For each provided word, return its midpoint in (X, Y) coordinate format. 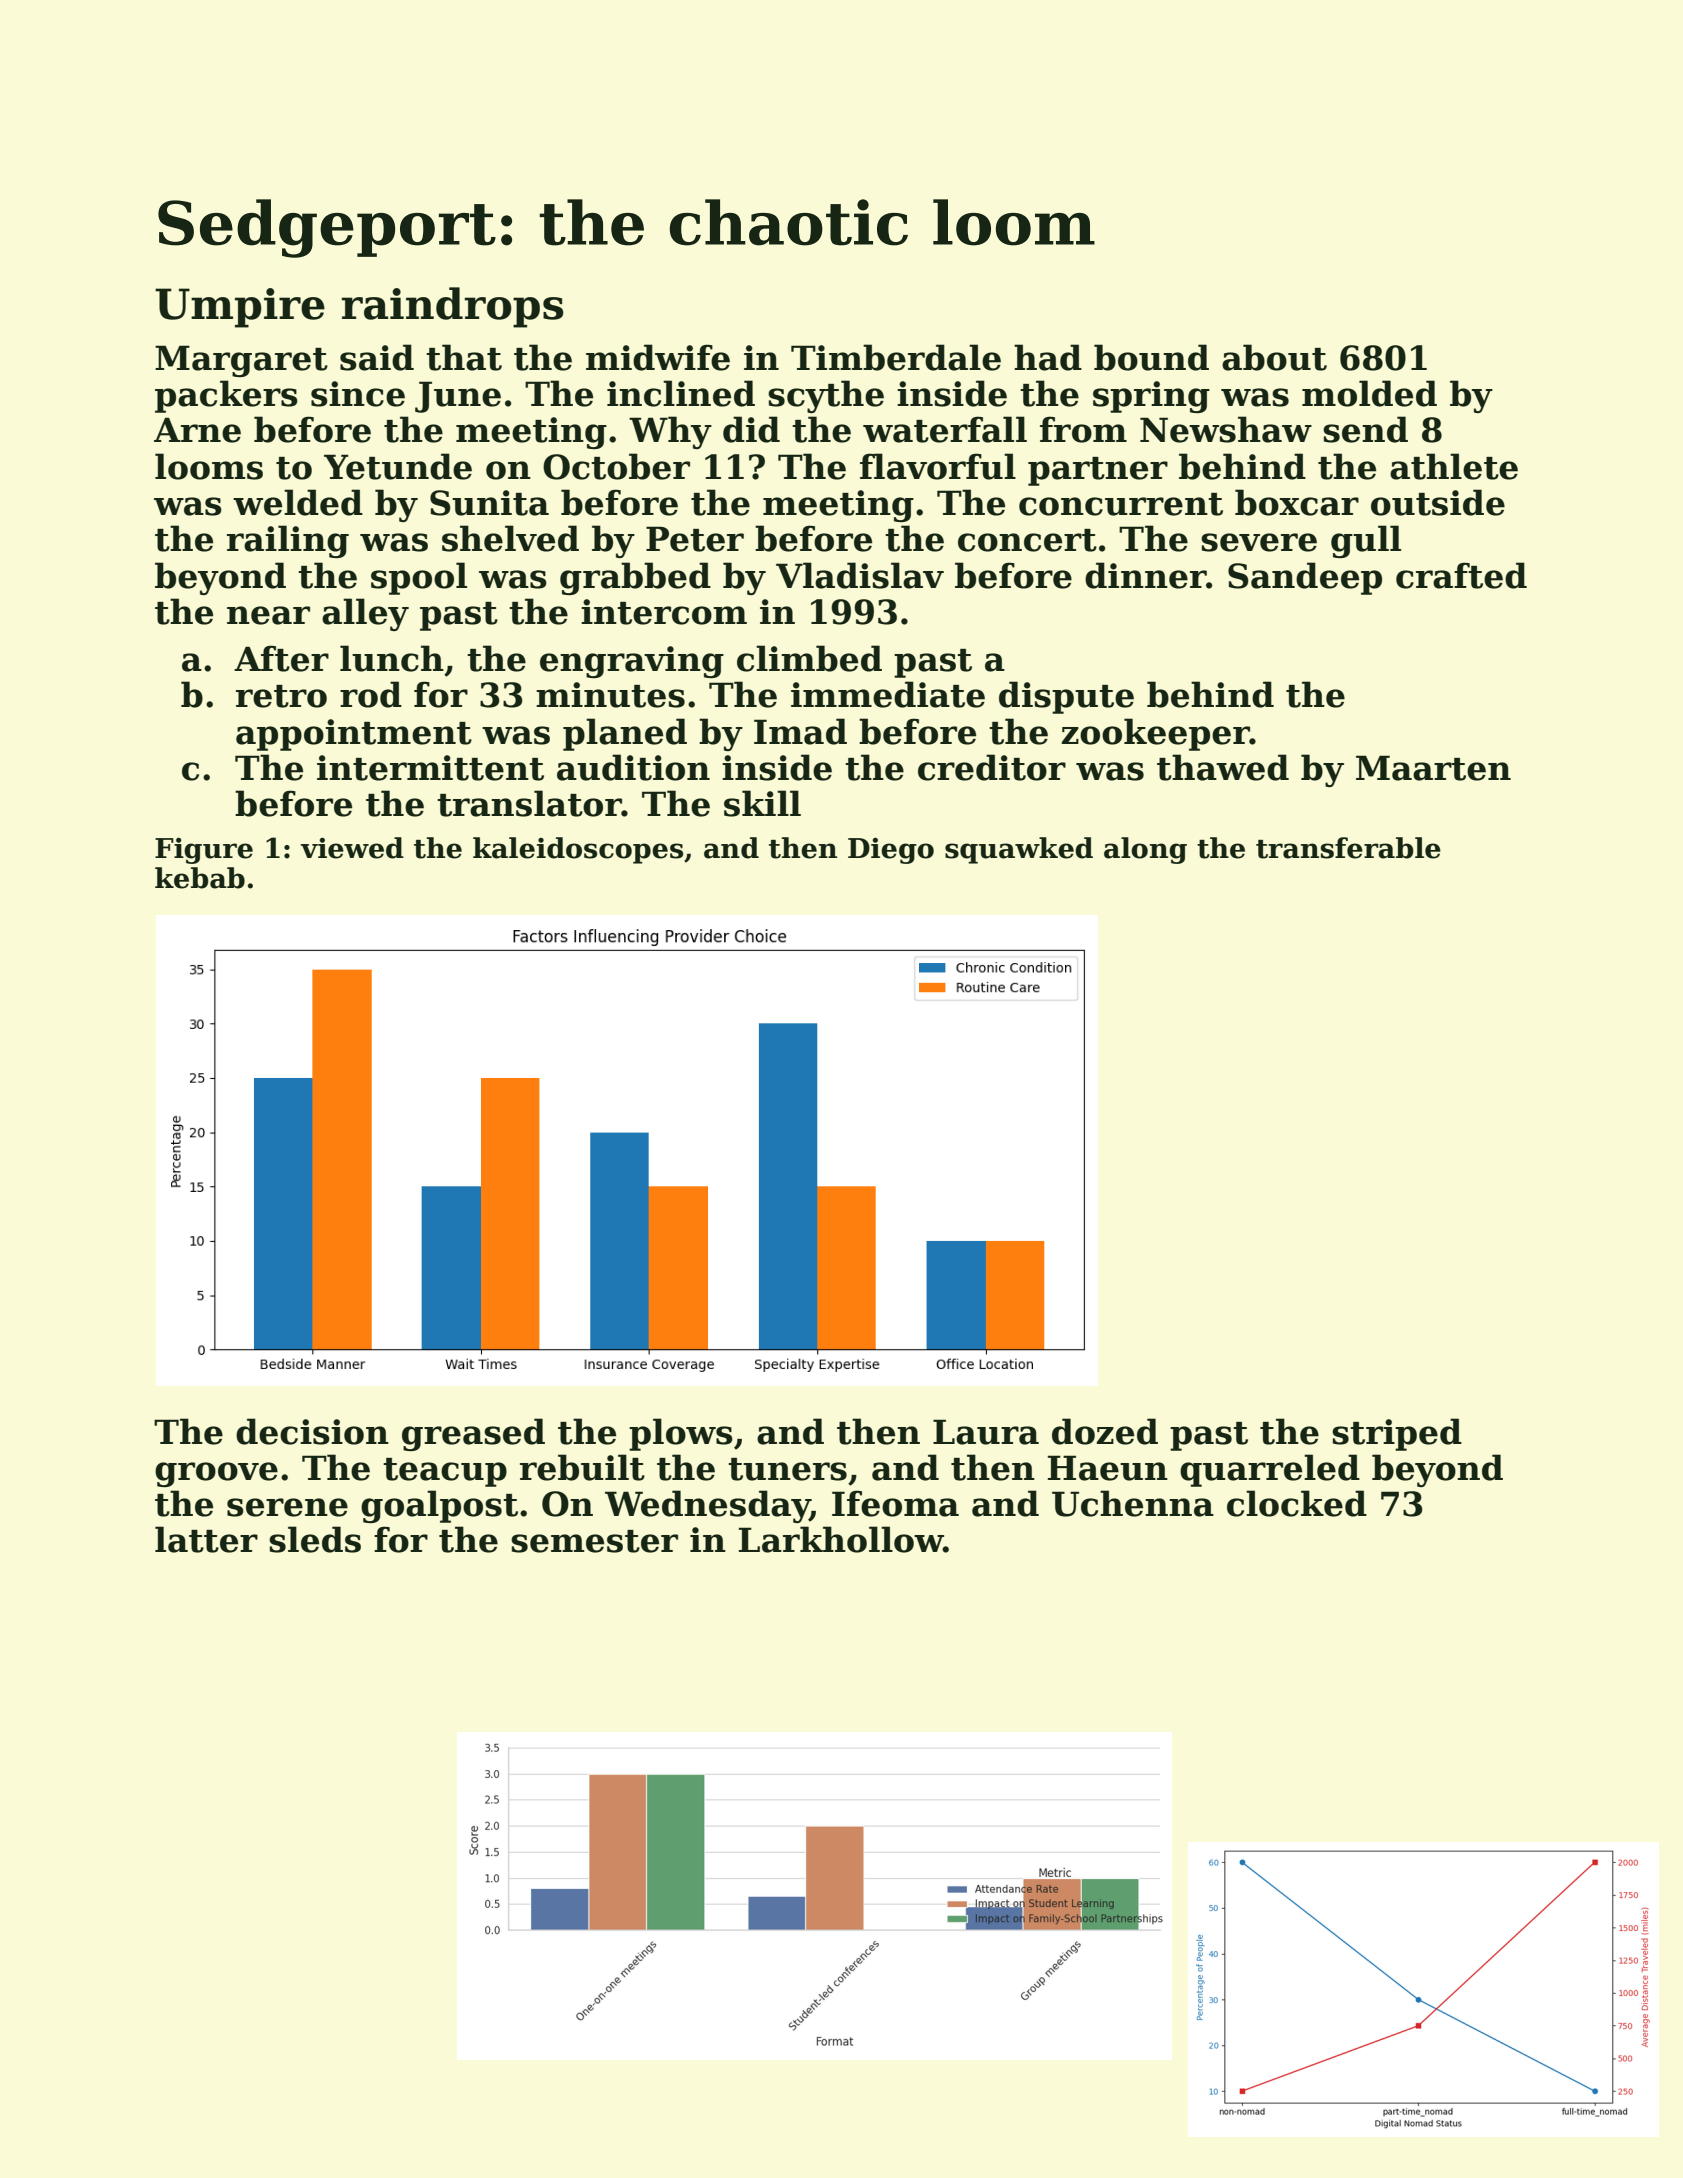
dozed (1105, 1431)
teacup (445, 1472)
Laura (986, 1432)
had (1048, 357)
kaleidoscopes (578, 850)
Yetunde (398, 466)
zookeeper (1155, 734)
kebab (200, 878)
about (1274, 357)
